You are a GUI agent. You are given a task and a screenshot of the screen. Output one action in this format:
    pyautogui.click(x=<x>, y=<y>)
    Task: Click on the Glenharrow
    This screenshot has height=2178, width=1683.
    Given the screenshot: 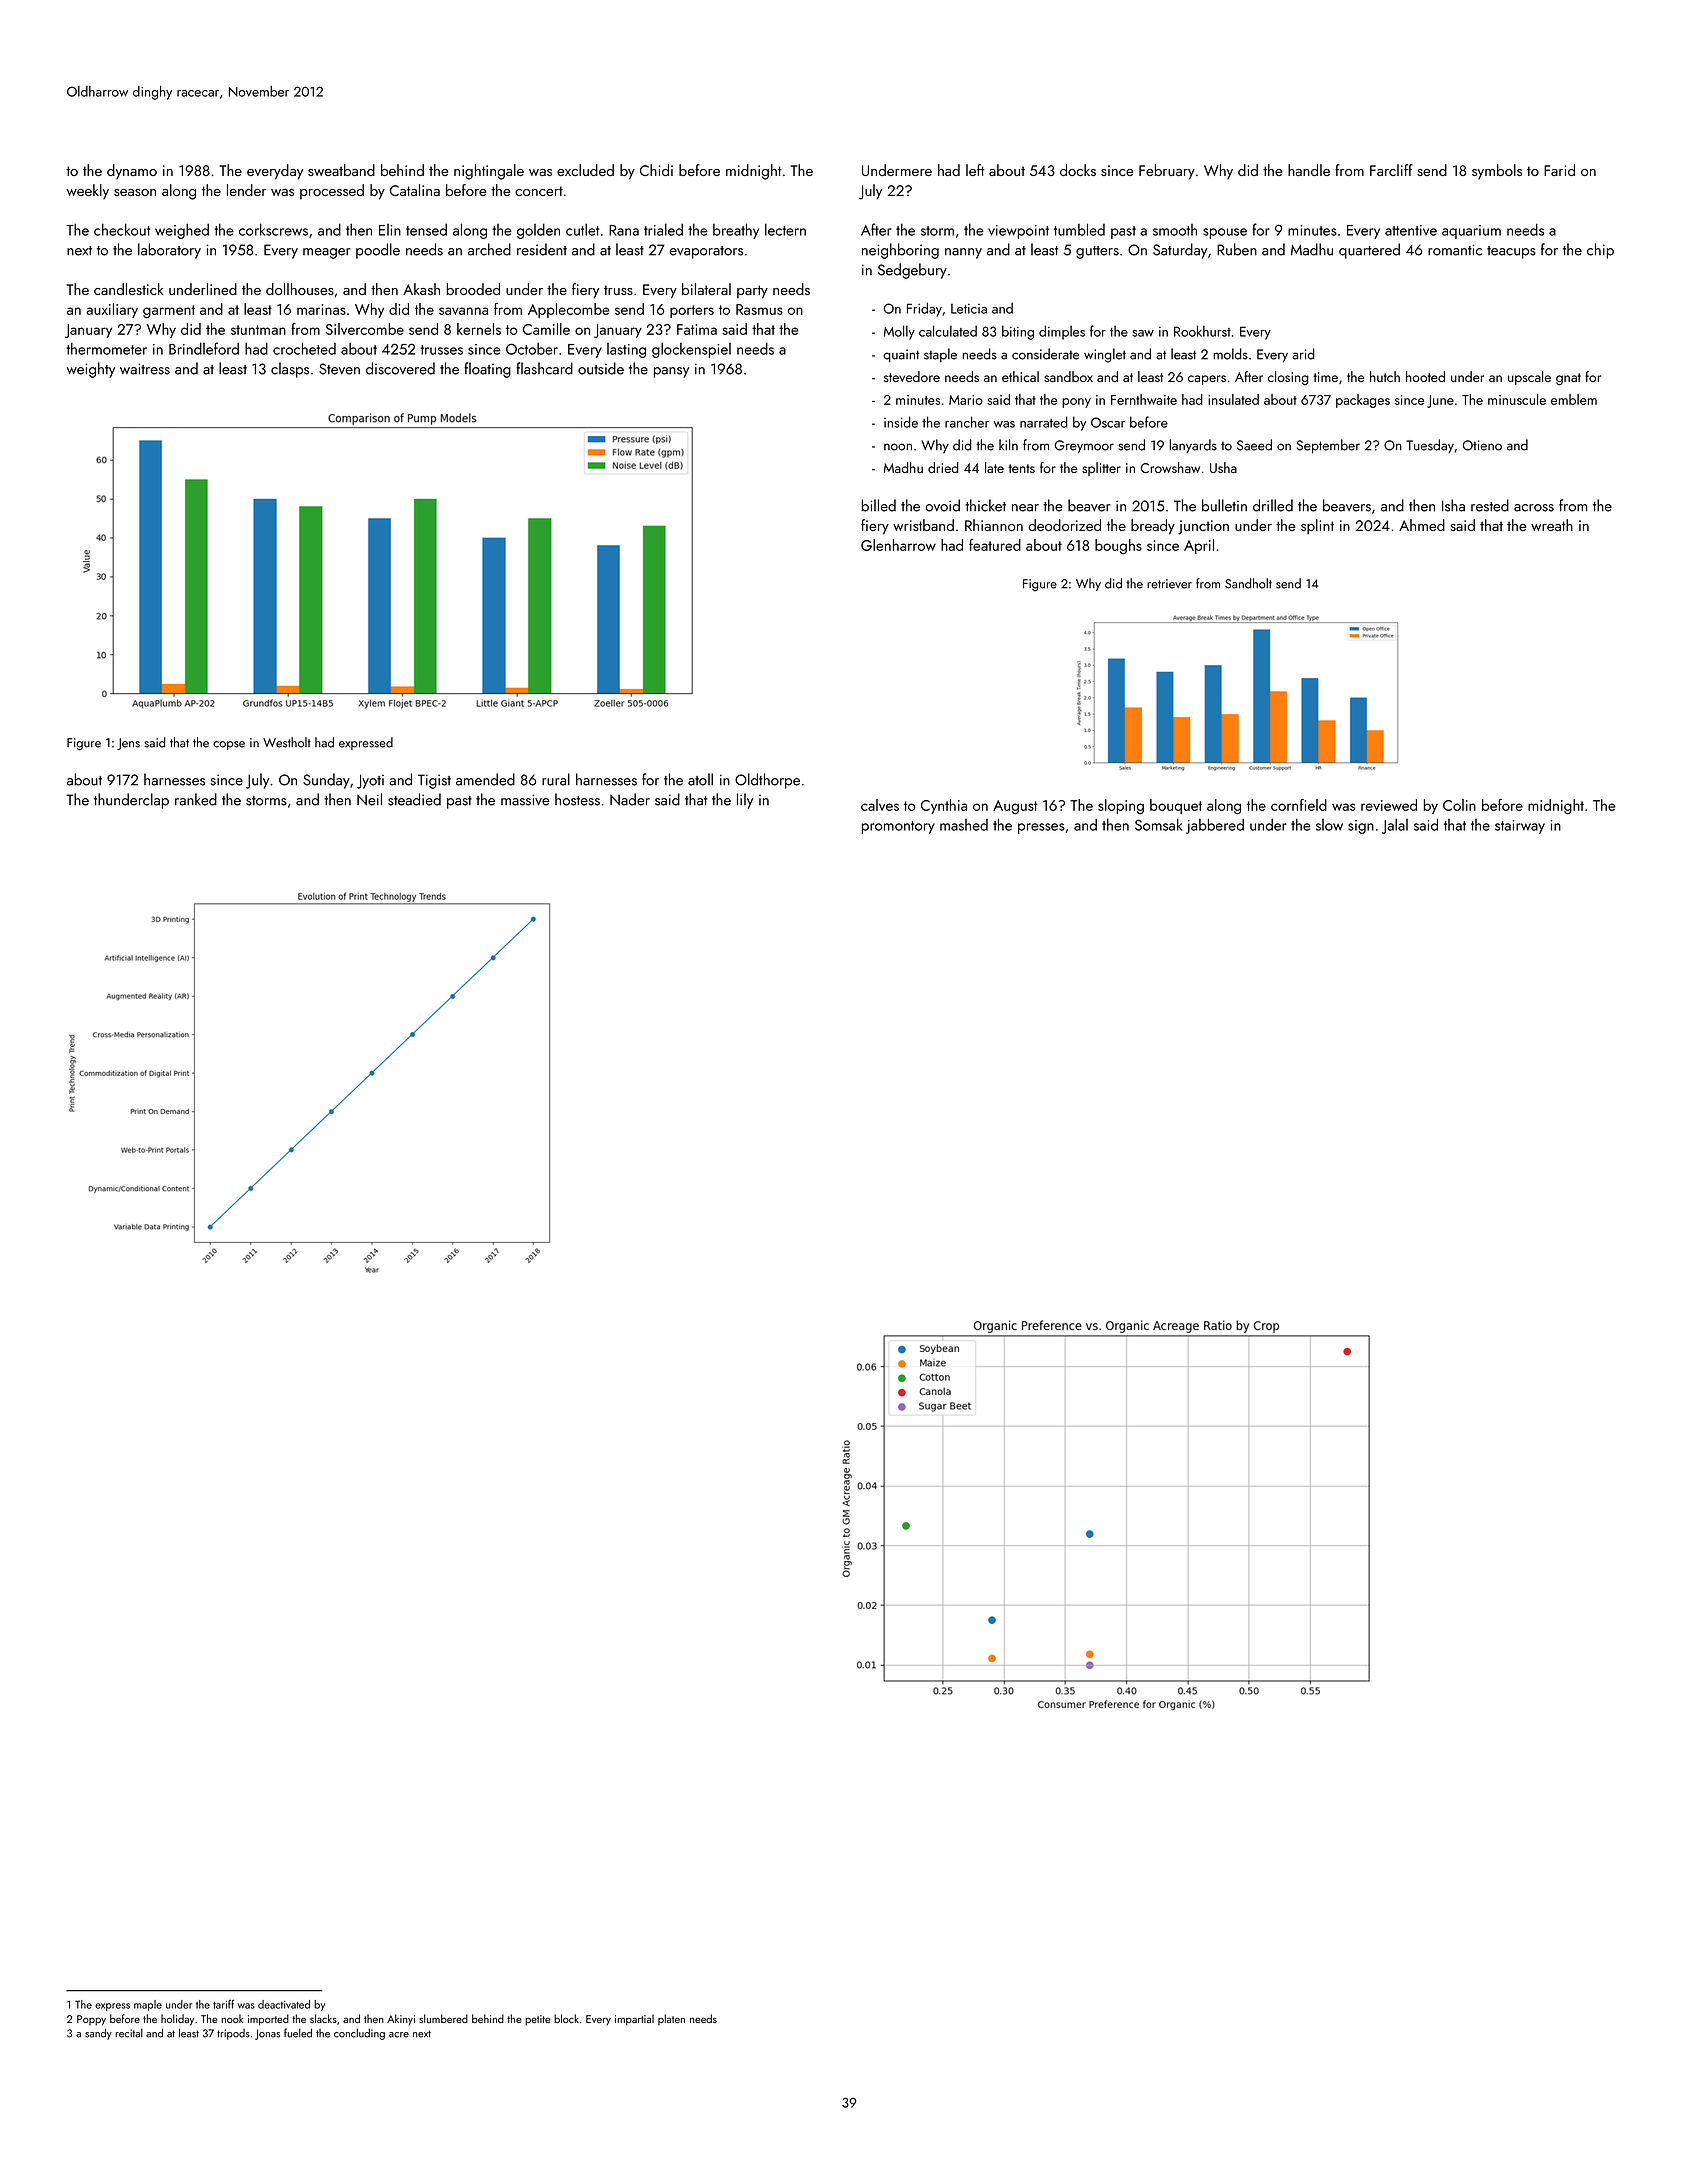 What is the action you would take?
    pyautogui.click(x=898, y=545)
